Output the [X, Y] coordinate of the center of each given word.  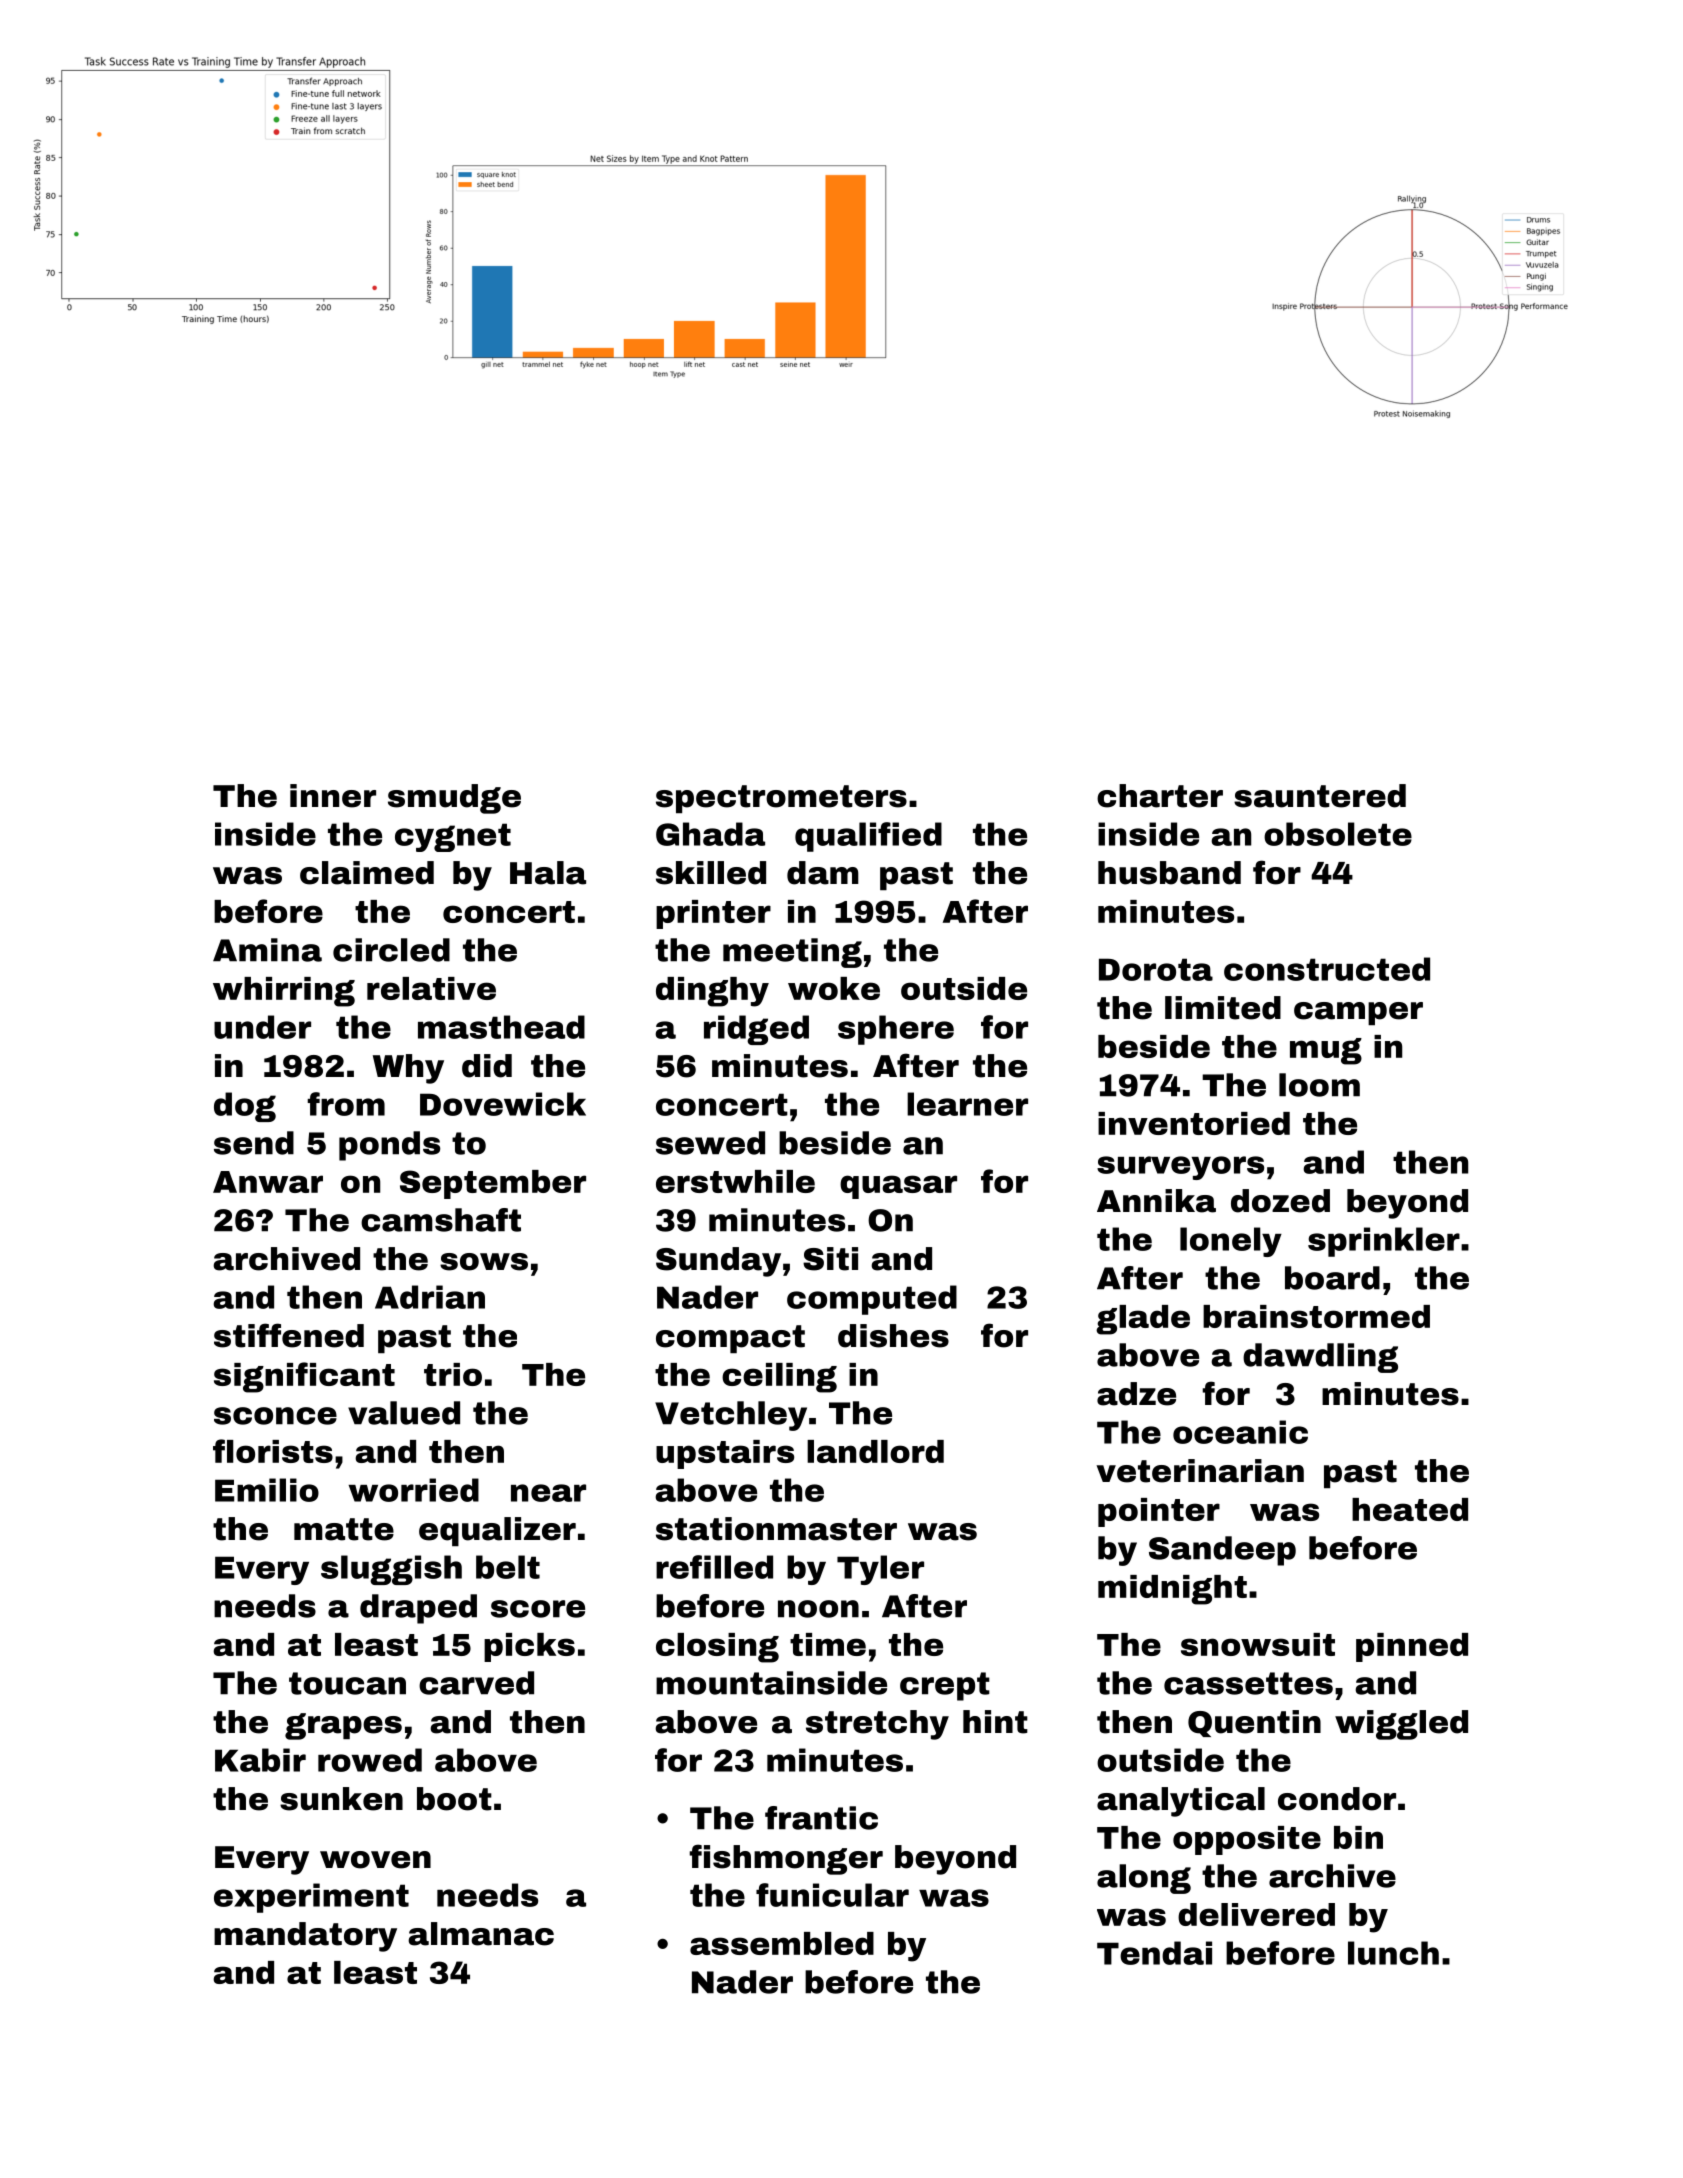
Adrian [430, 1297]
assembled [782, 1943]
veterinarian [1200, 1471]
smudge [454, 799]
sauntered [1320, 796]
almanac [481, 1934]
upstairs [725, 1454]
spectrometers [781, 799]
